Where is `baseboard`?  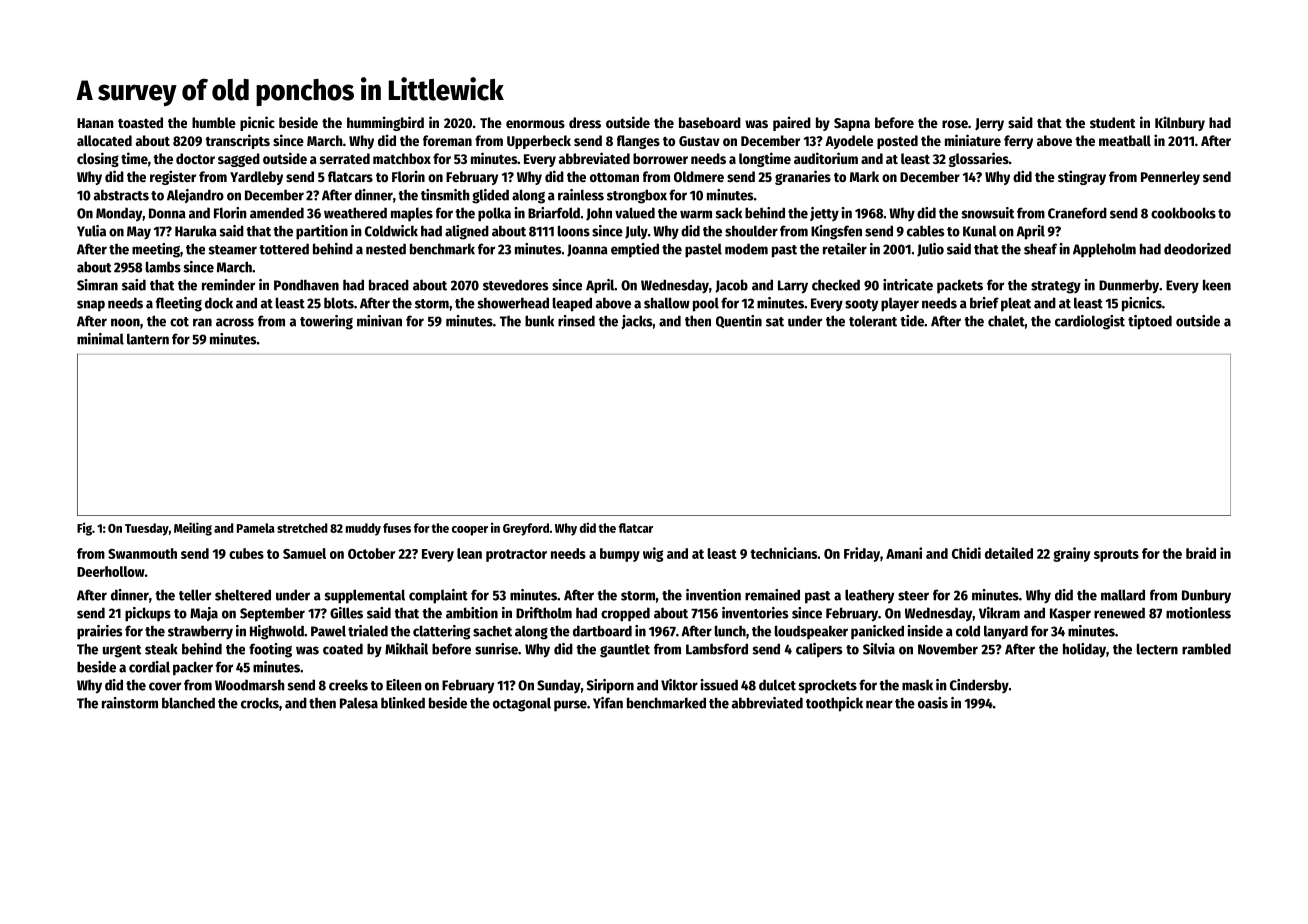 baseboard is located at coordinates (710, 122).
